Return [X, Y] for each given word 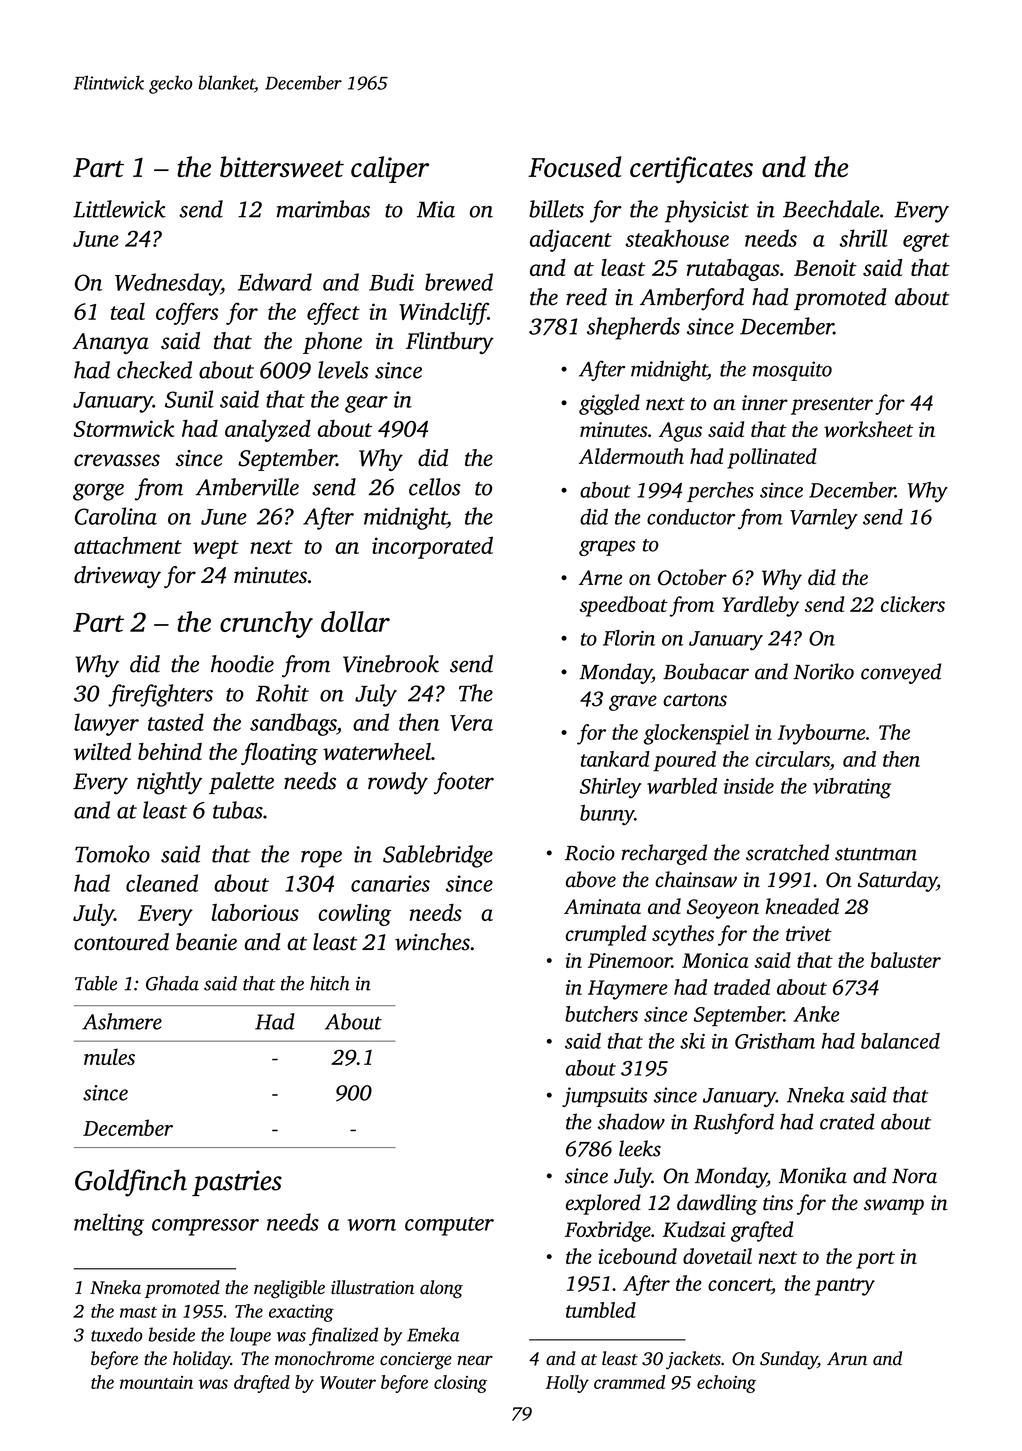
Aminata [602, 906]
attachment [128, 545]
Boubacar [706, 671]
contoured [121, 942]
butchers [601, 1014]
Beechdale [831, 209]
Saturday [897, 881]
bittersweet [282, 166]
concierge [416, 1361]
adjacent [571, 240]
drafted [262, 1384]
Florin [629, 638]
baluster [906, 960]
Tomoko [112, 854]
